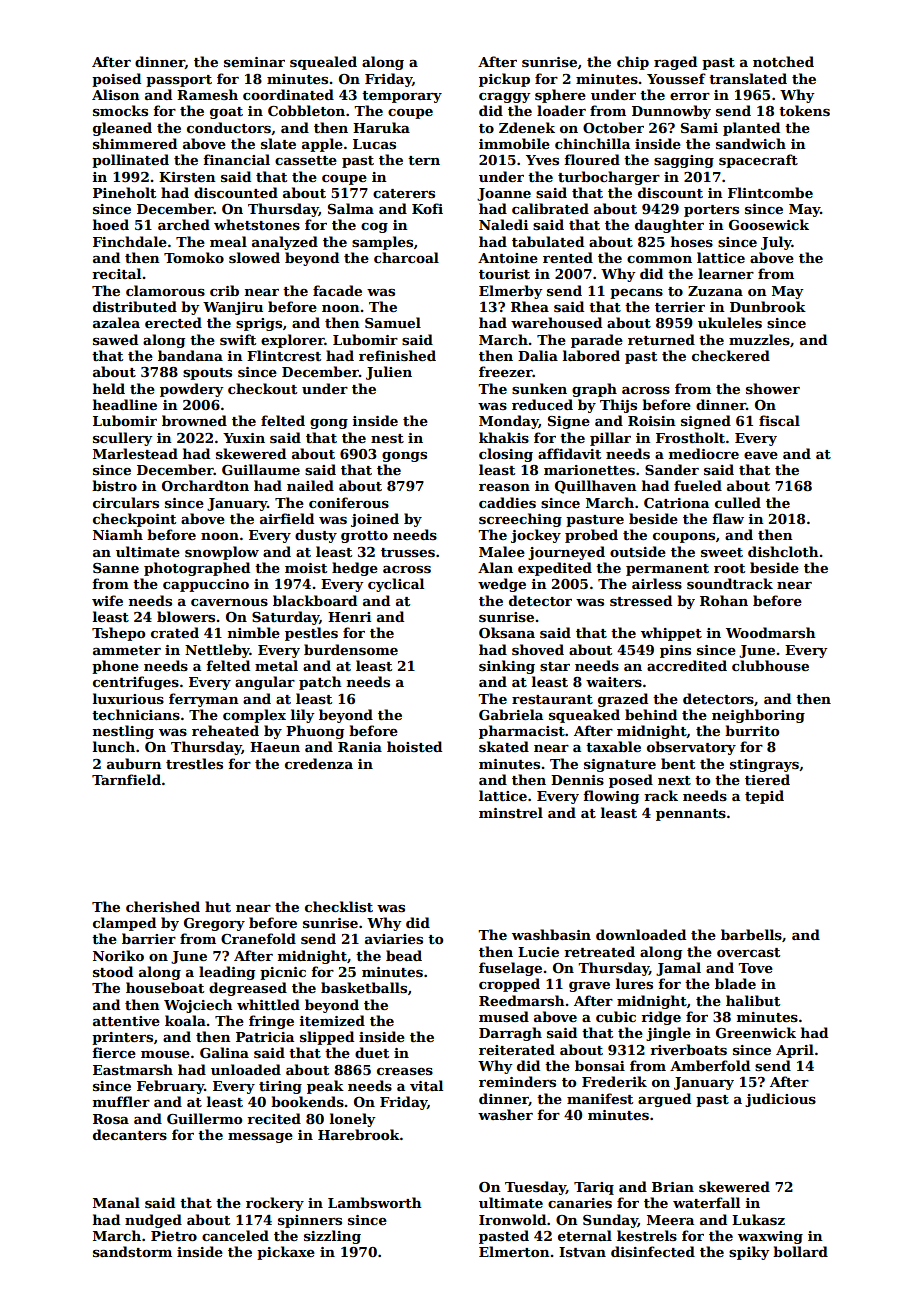 The image size is (924, 1308). What do you see at coordinates (504, 80) in the page?
I see `pickup` at bounding box center [504, 80].
